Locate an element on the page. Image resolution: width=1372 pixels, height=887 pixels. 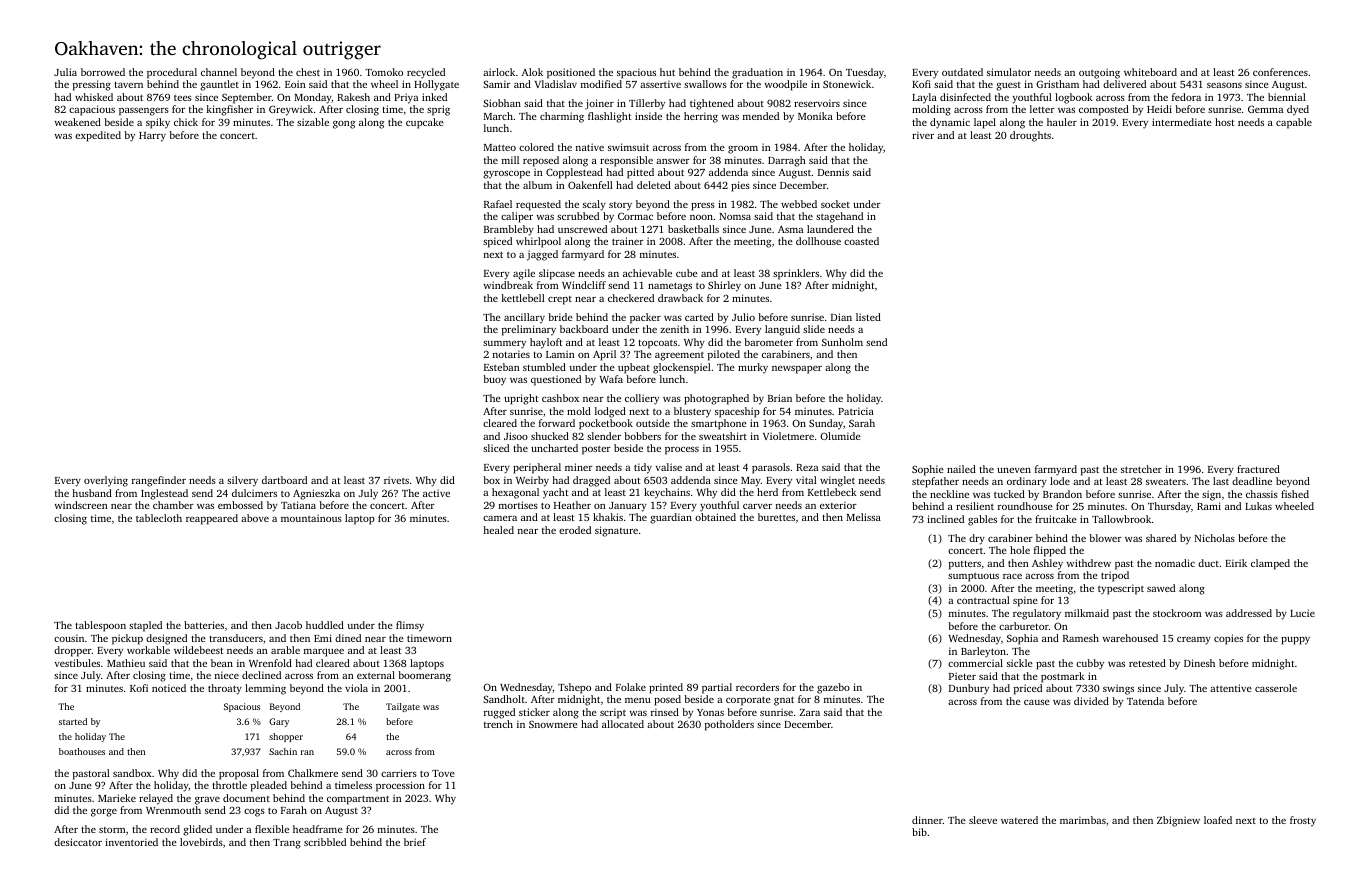
dollhouse is located at coordinates (818, 241).
